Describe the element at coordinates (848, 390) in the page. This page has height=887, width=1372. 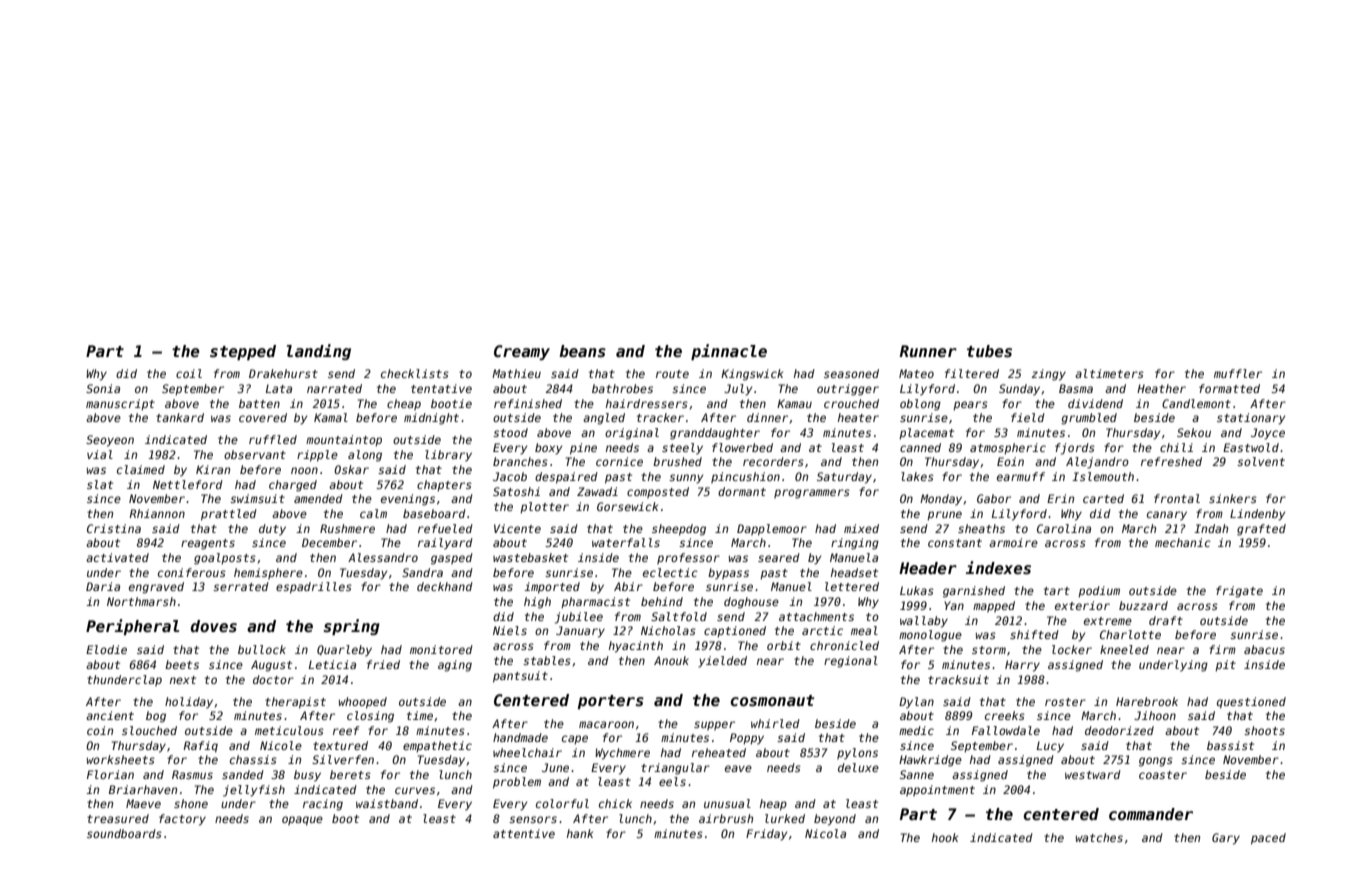
I see `outrigger` at that location.
